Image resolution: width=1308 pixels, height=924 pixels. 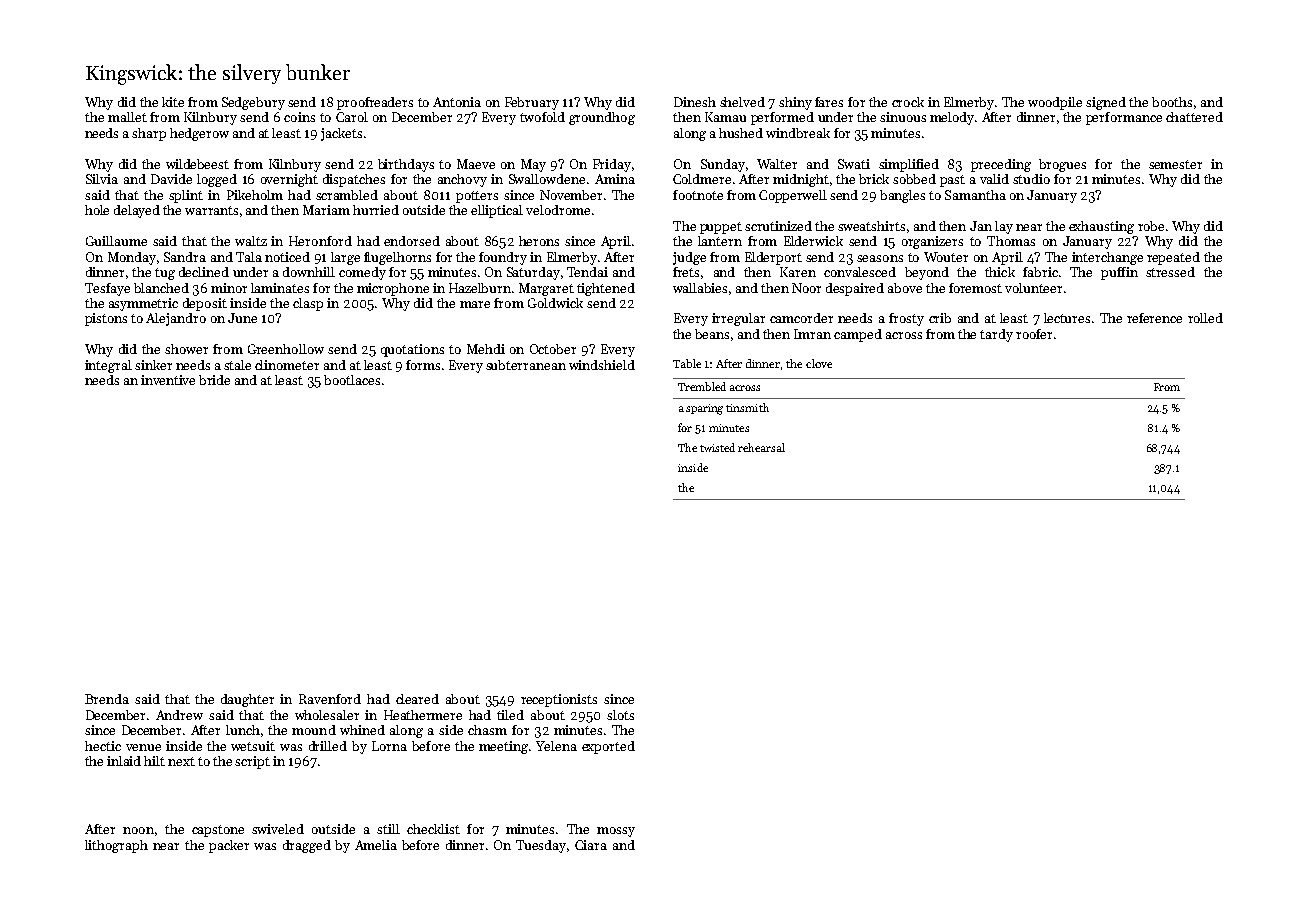 What do you see at coordinates (591, 845) in the image?
I see `Ciara` at bounding box center [591, 845].
